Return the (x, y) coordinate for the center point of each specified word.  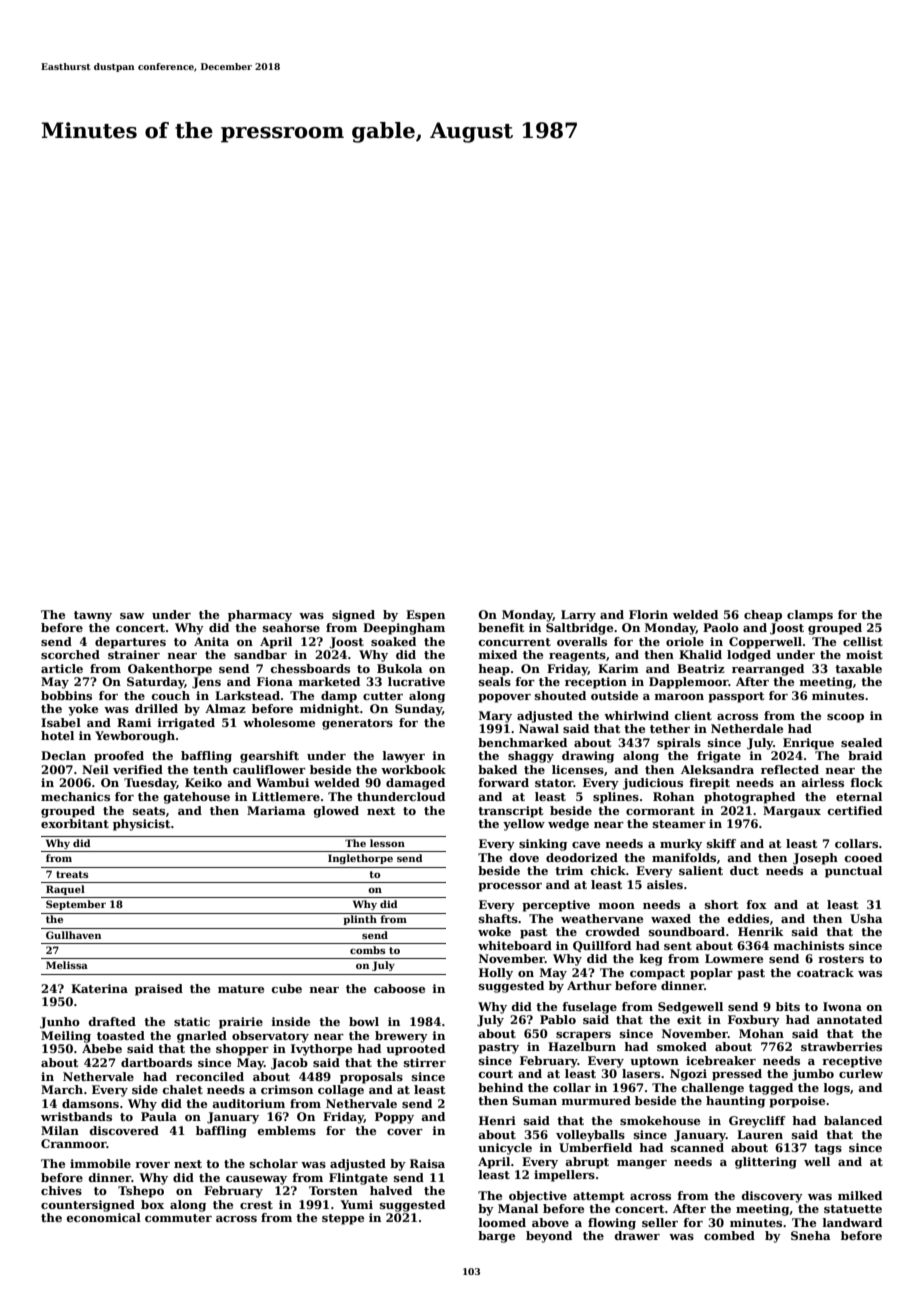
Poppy (394, 1118)
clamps (810, 616)
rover (152, 1165)
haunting (735, 1102)
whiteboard (515, 945)
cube (287, 988)
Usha (866, 918)
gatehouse (197, 798)
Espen (425, 616)
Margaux (792, 812)
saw (132, 616)
